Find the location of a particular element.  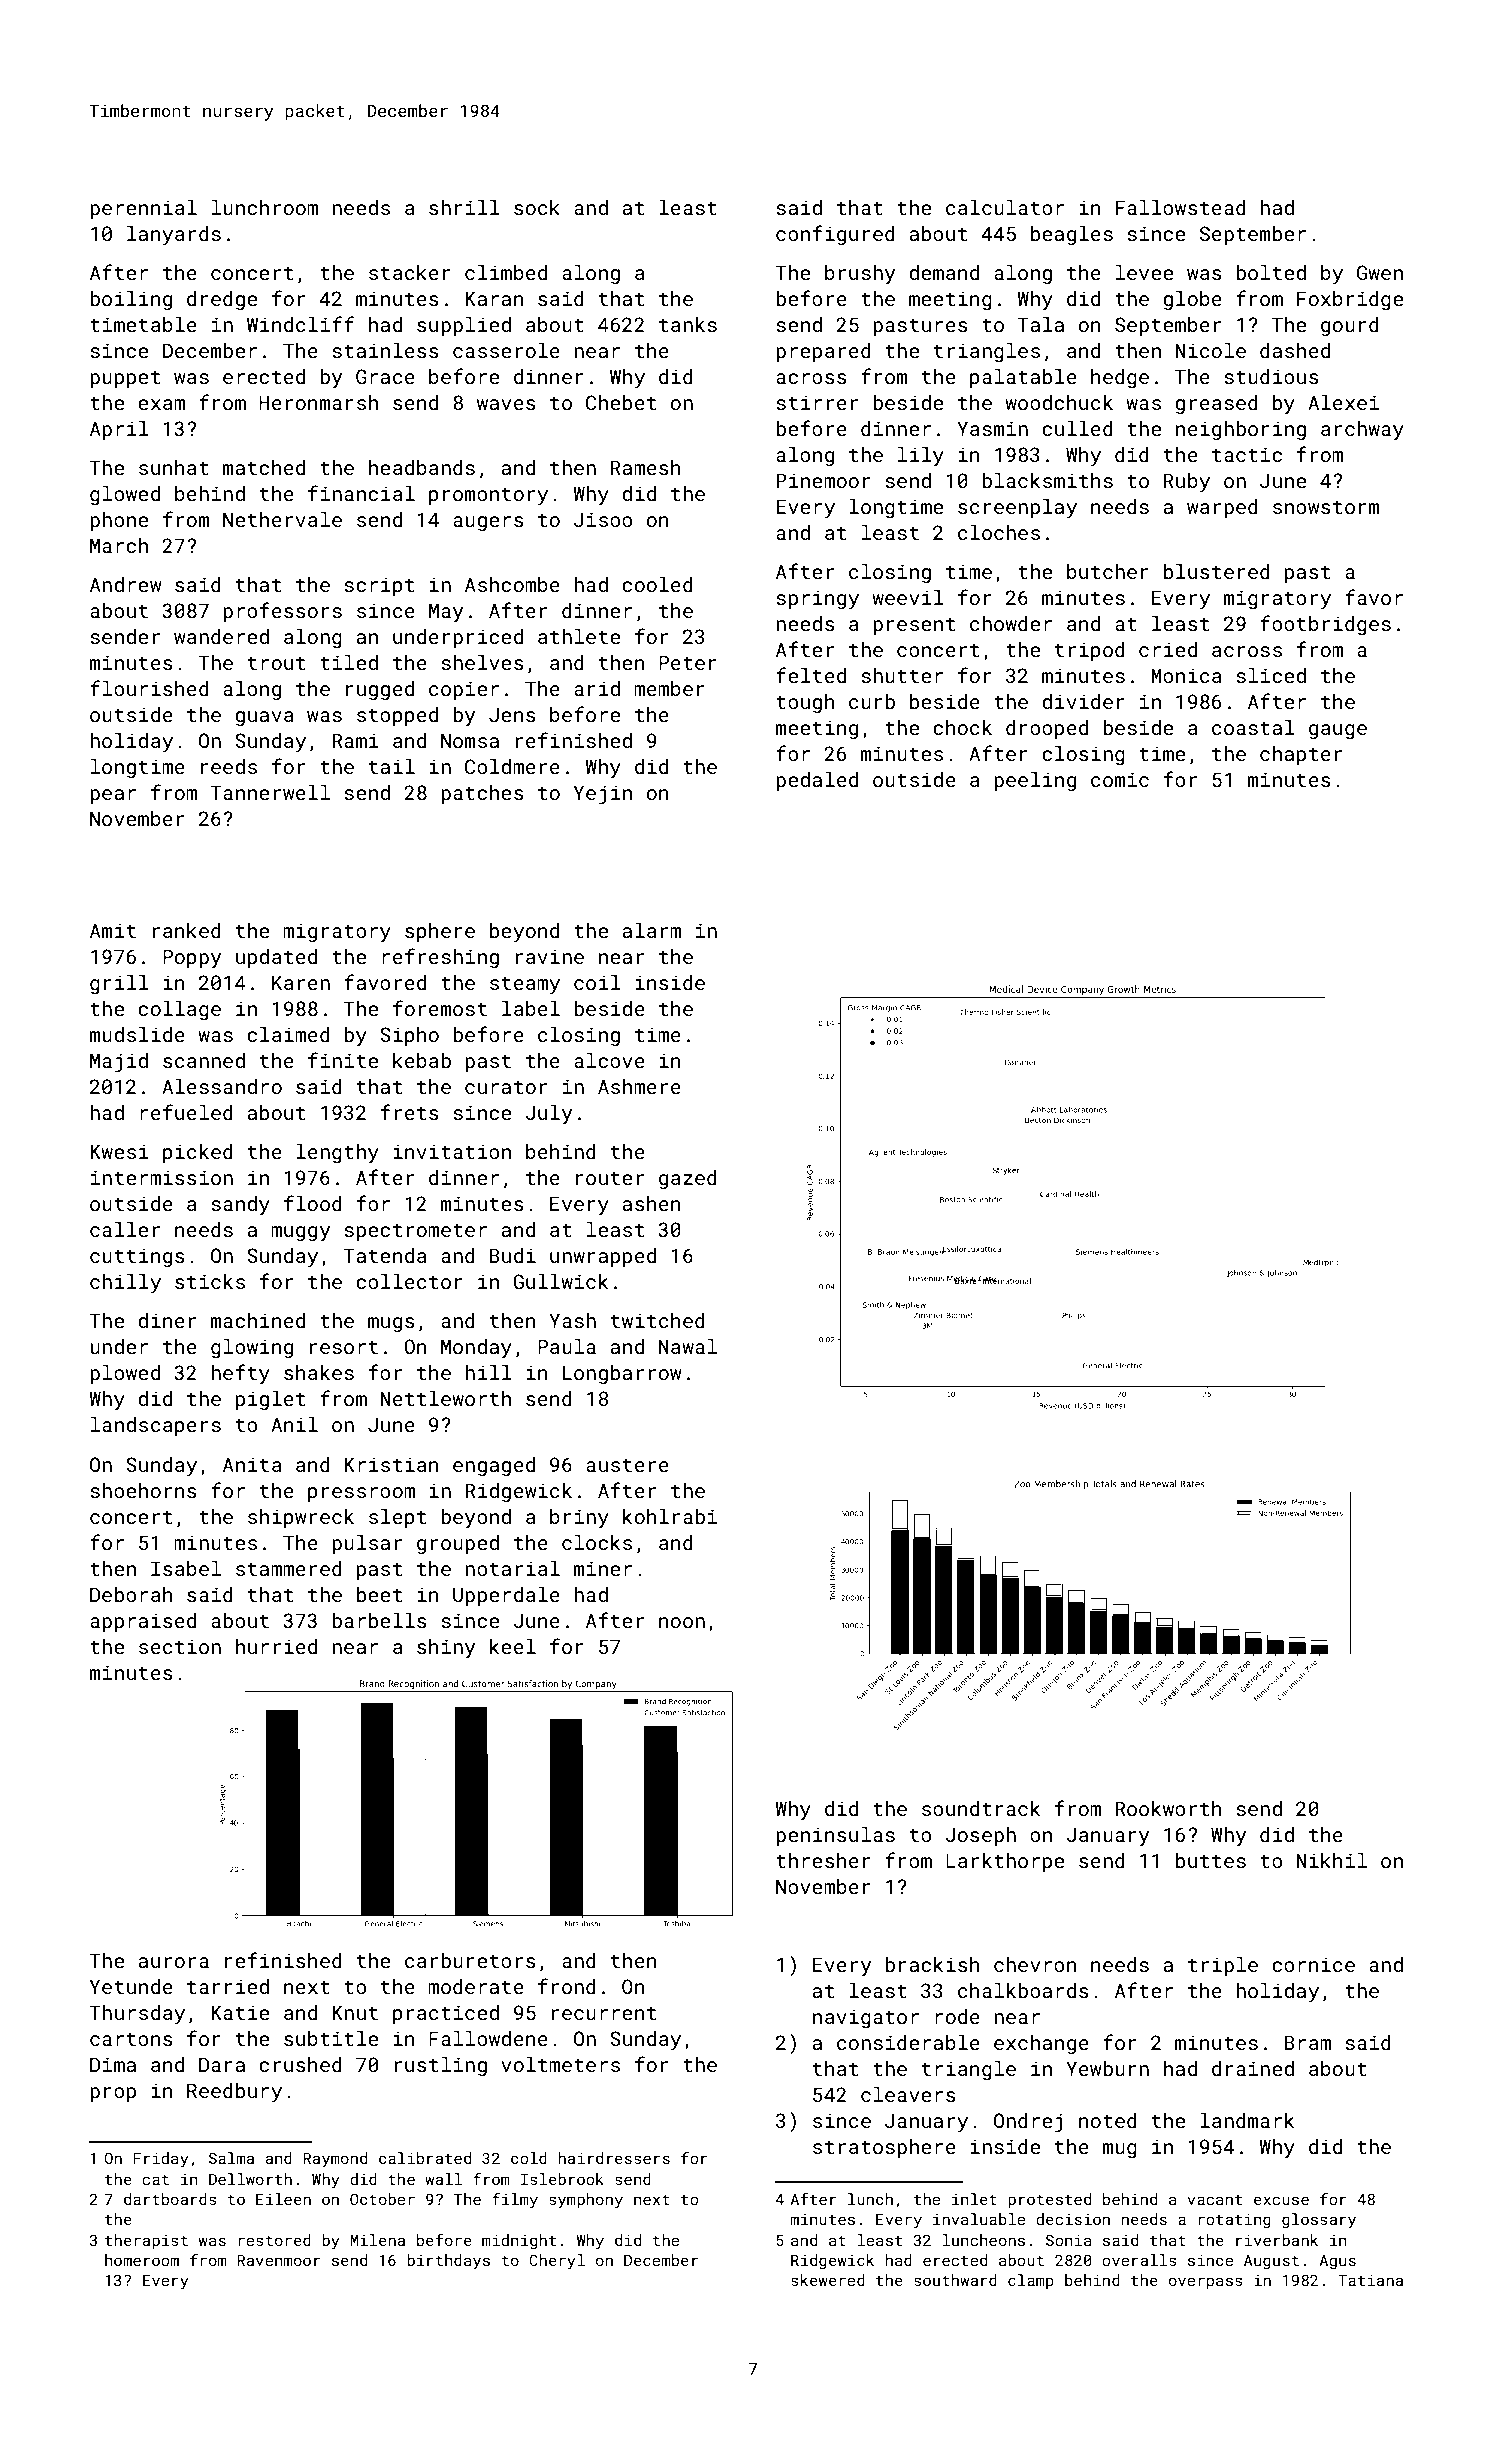

Ashmere is located at coordinates (639, 1086).
